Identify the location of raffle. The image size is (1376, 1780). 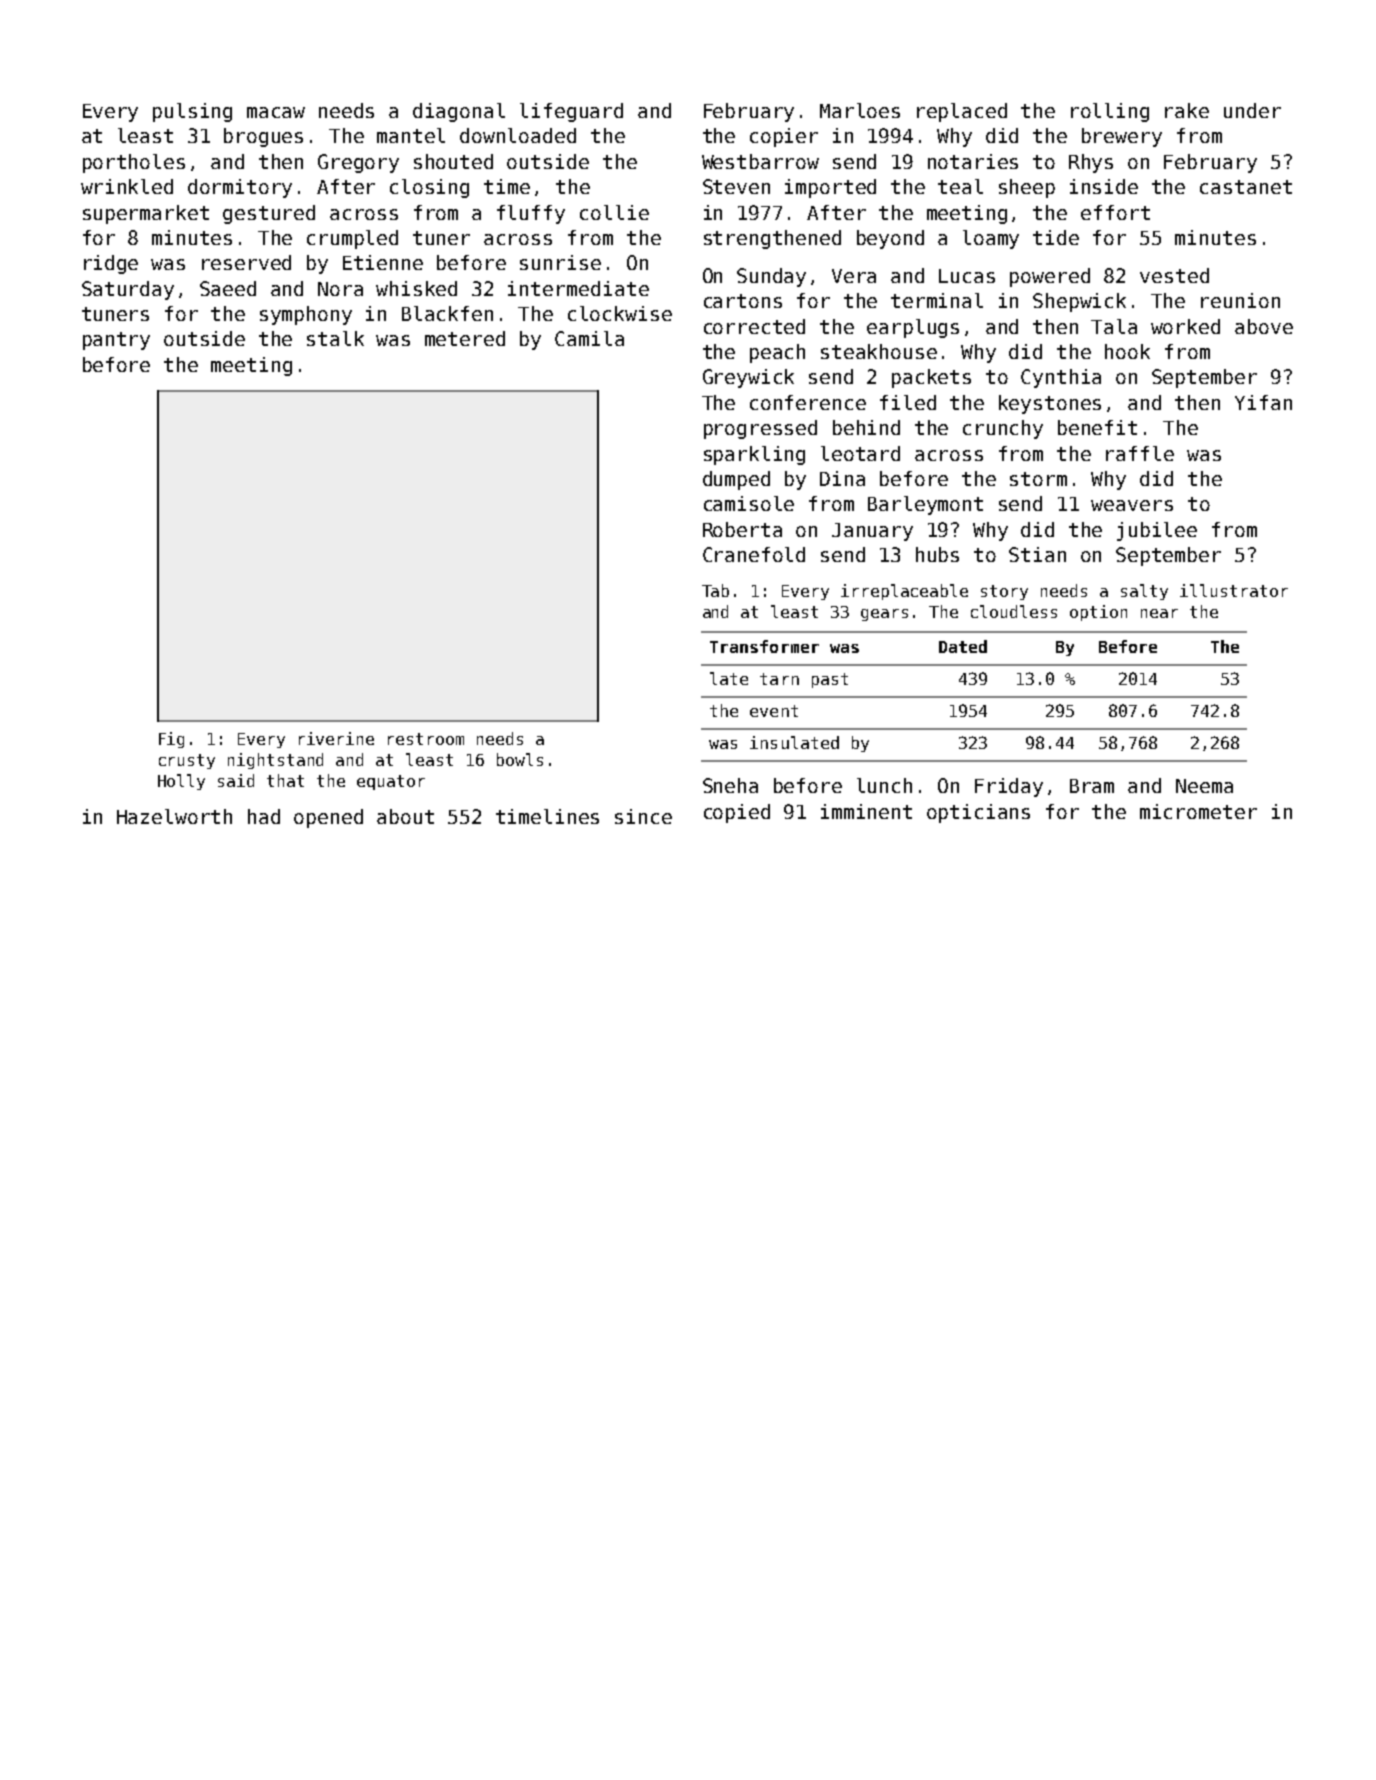
(1140, 453).
